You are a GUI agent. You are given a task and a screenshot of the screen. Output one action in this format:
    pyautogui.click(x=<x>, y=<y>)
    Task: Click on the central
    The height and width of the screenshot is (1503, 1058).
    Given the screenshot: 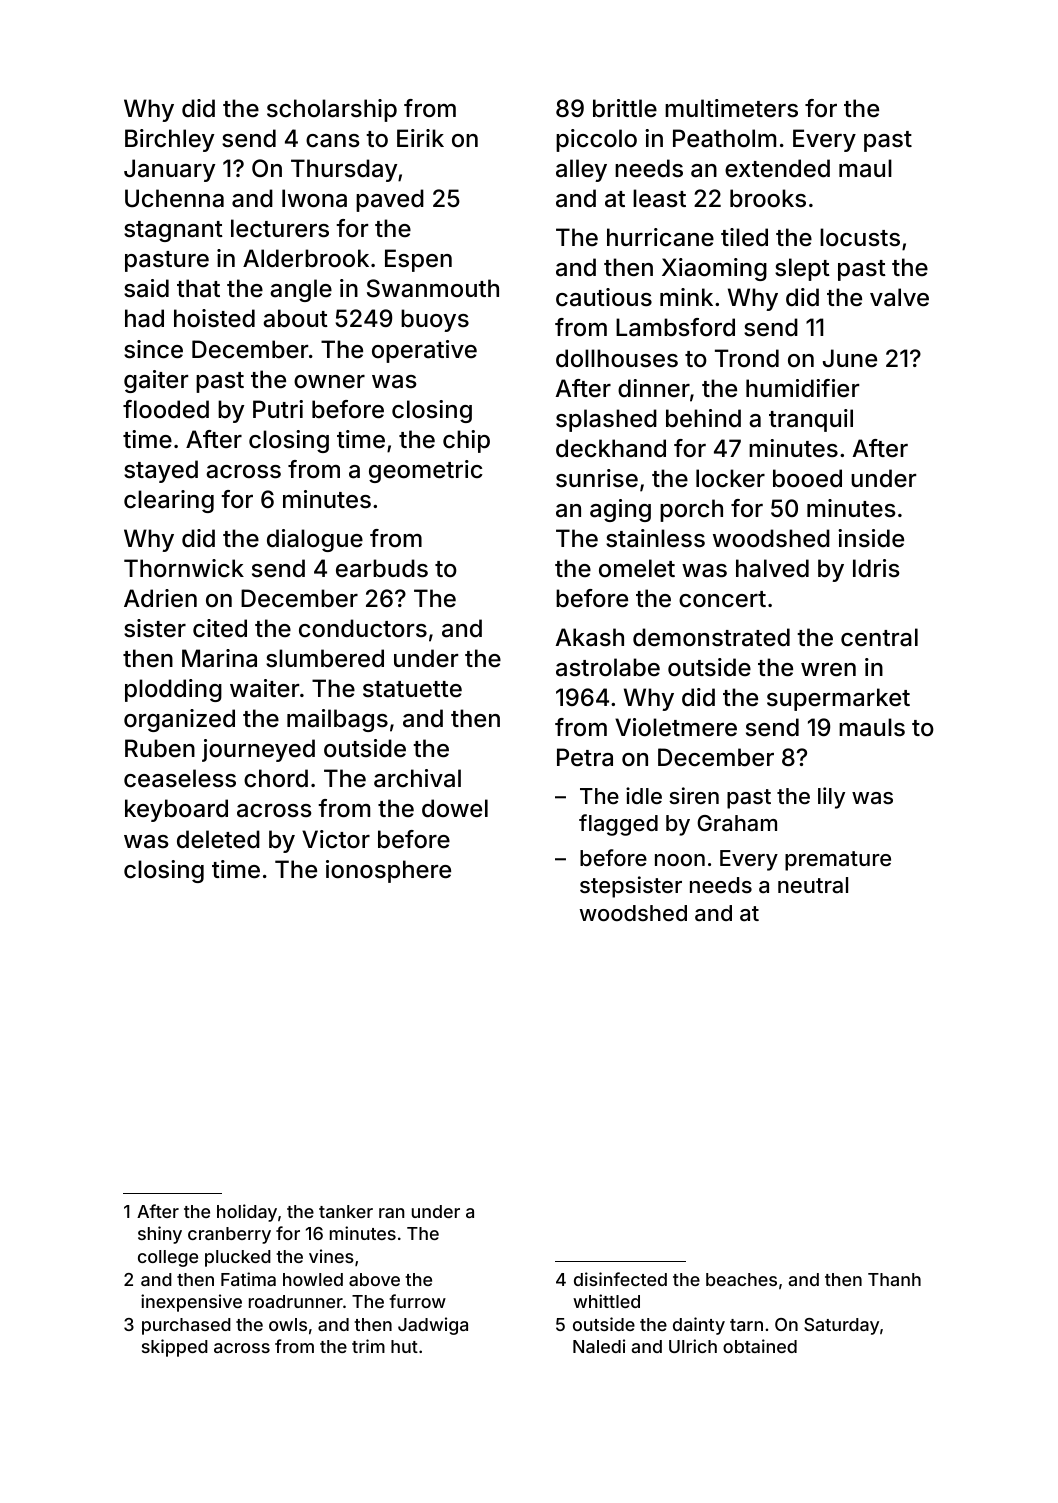 What is the action you would take?
    pyautogui.click(x=879, y=637)
